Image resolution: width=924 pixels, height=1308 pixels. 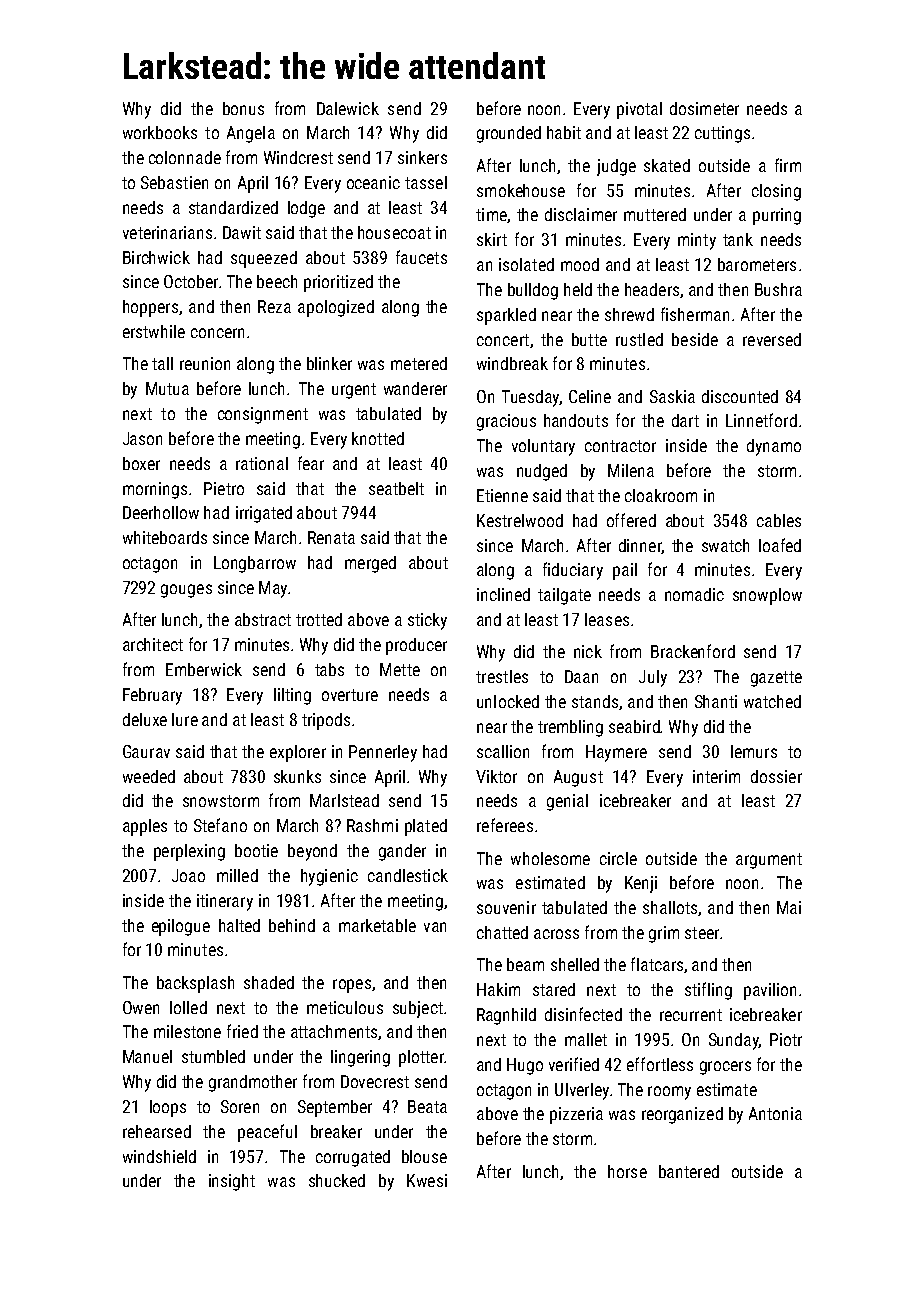 What do you see at coordinates (776, 776) in the screenshot?
I see `dossier` at bounding box center [776, 776].
